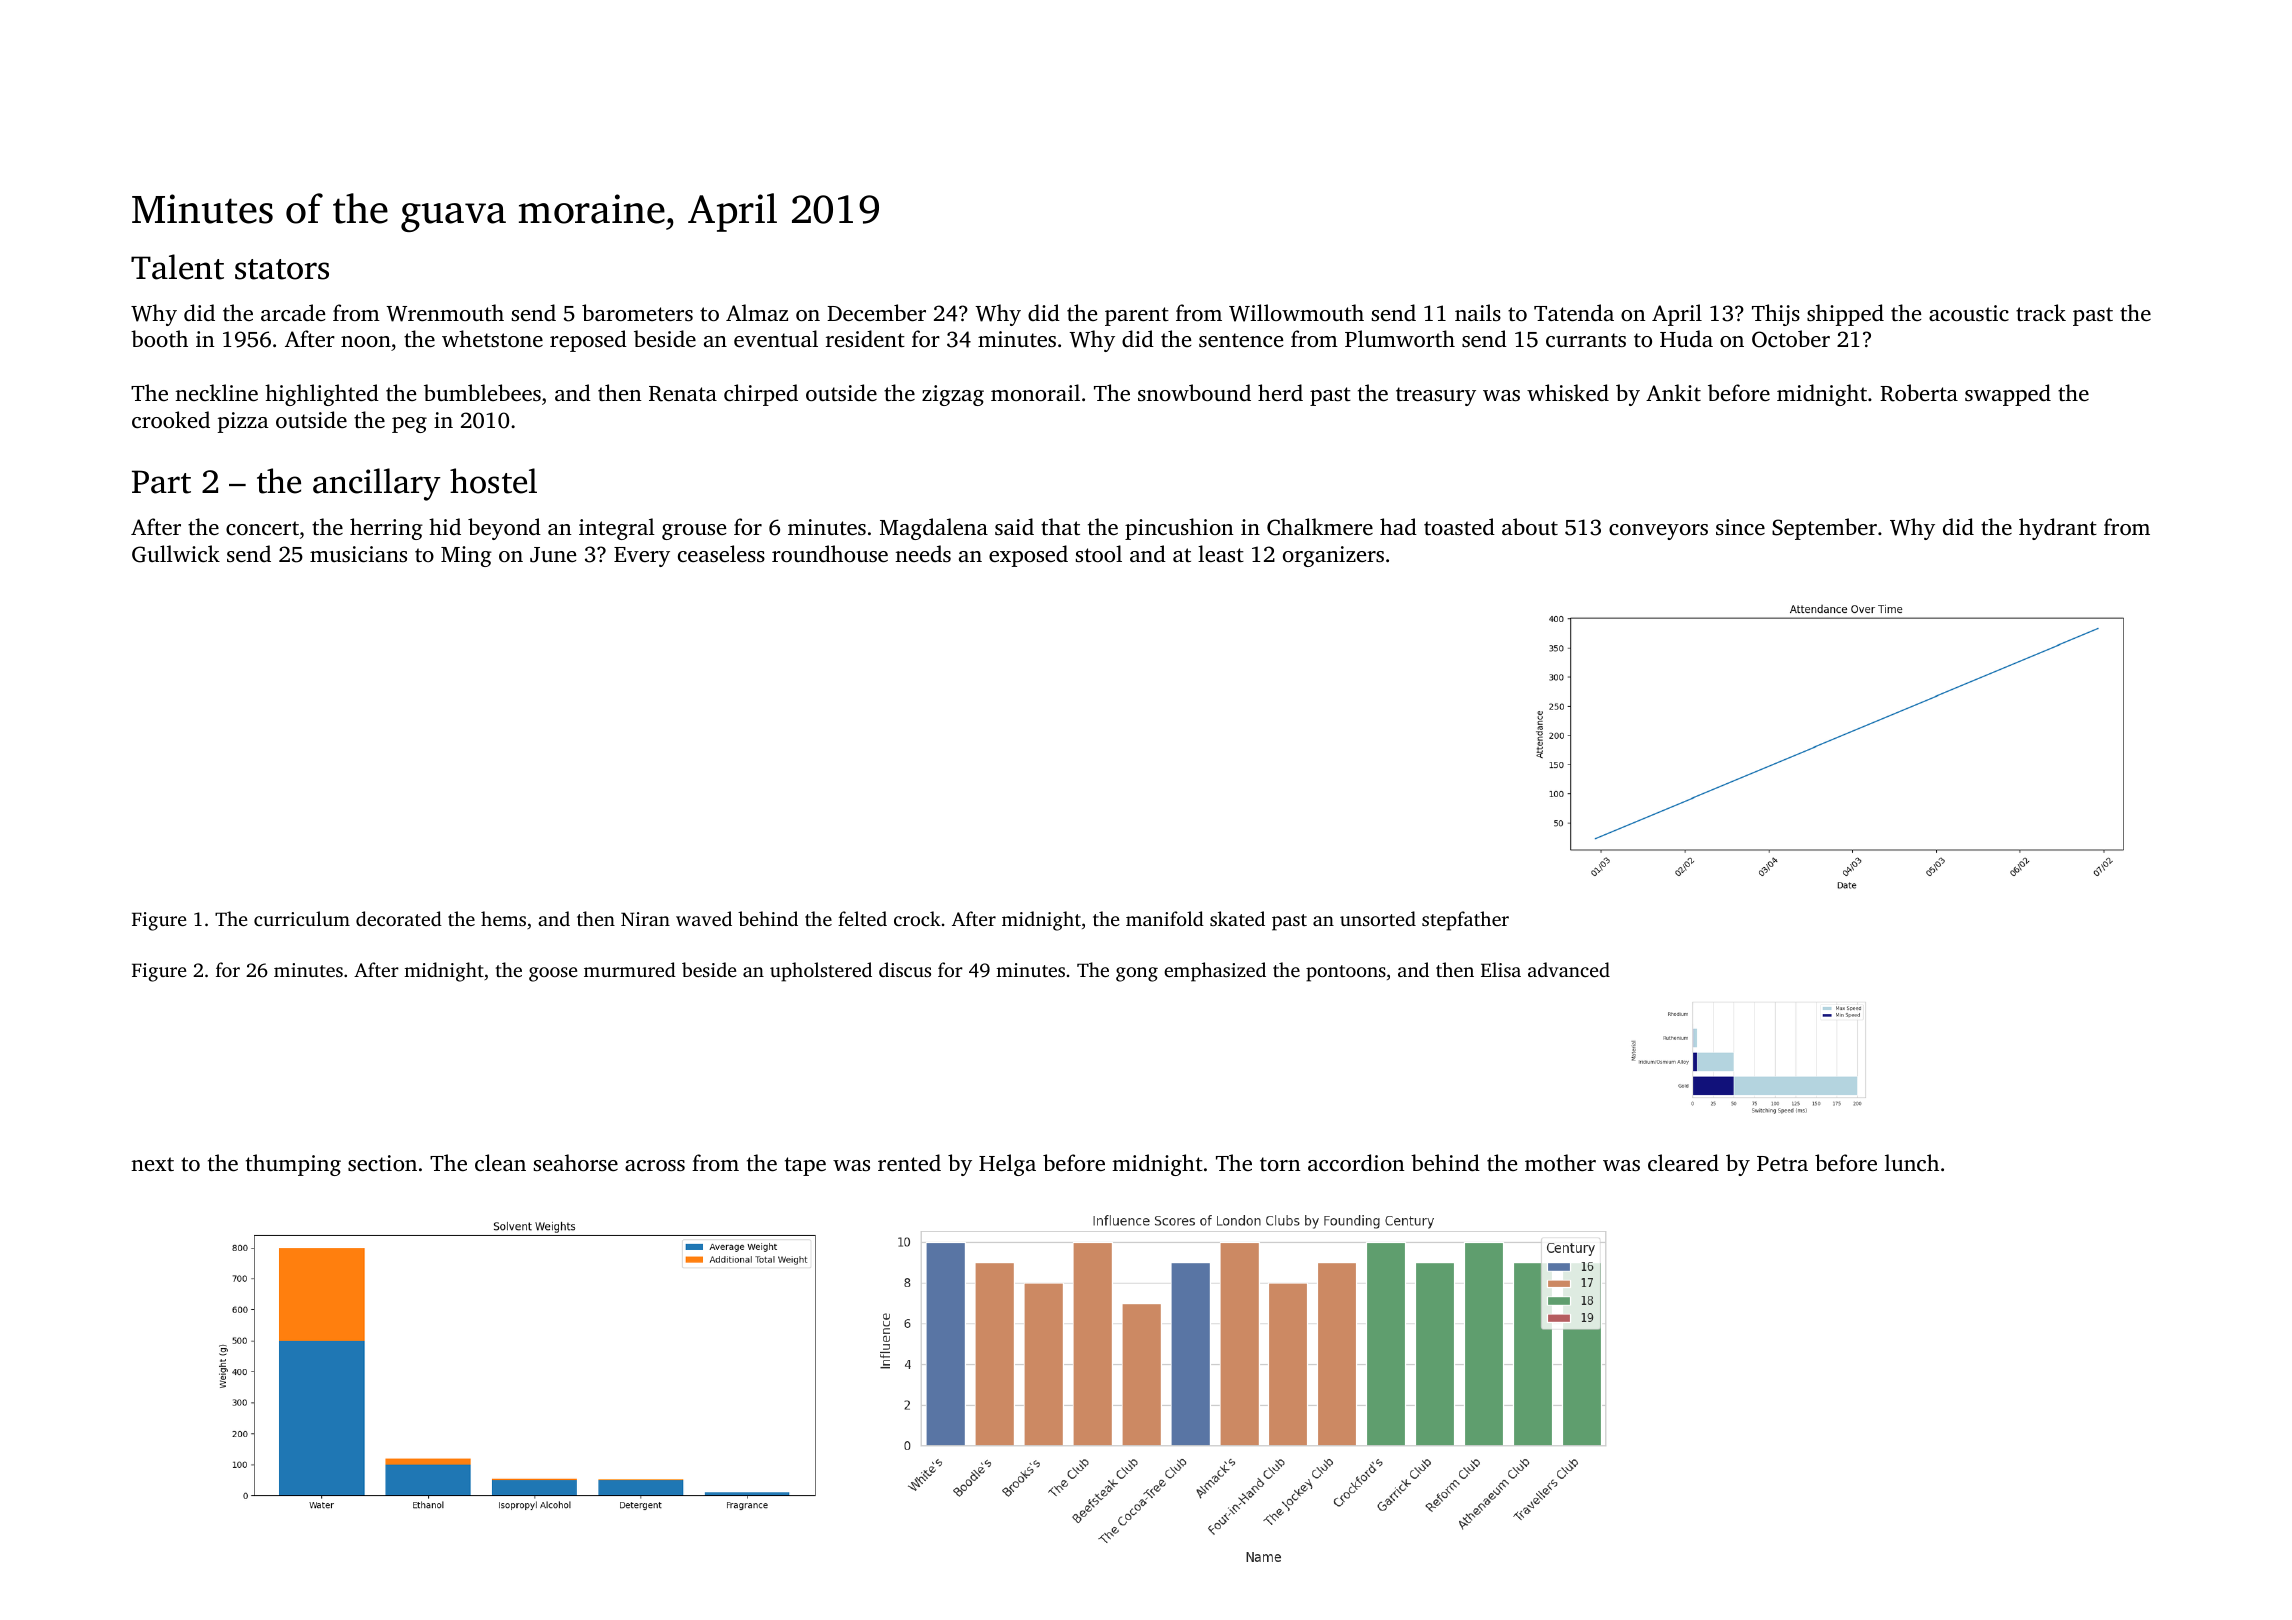  I want to click on Ming, so click(466, 556).
